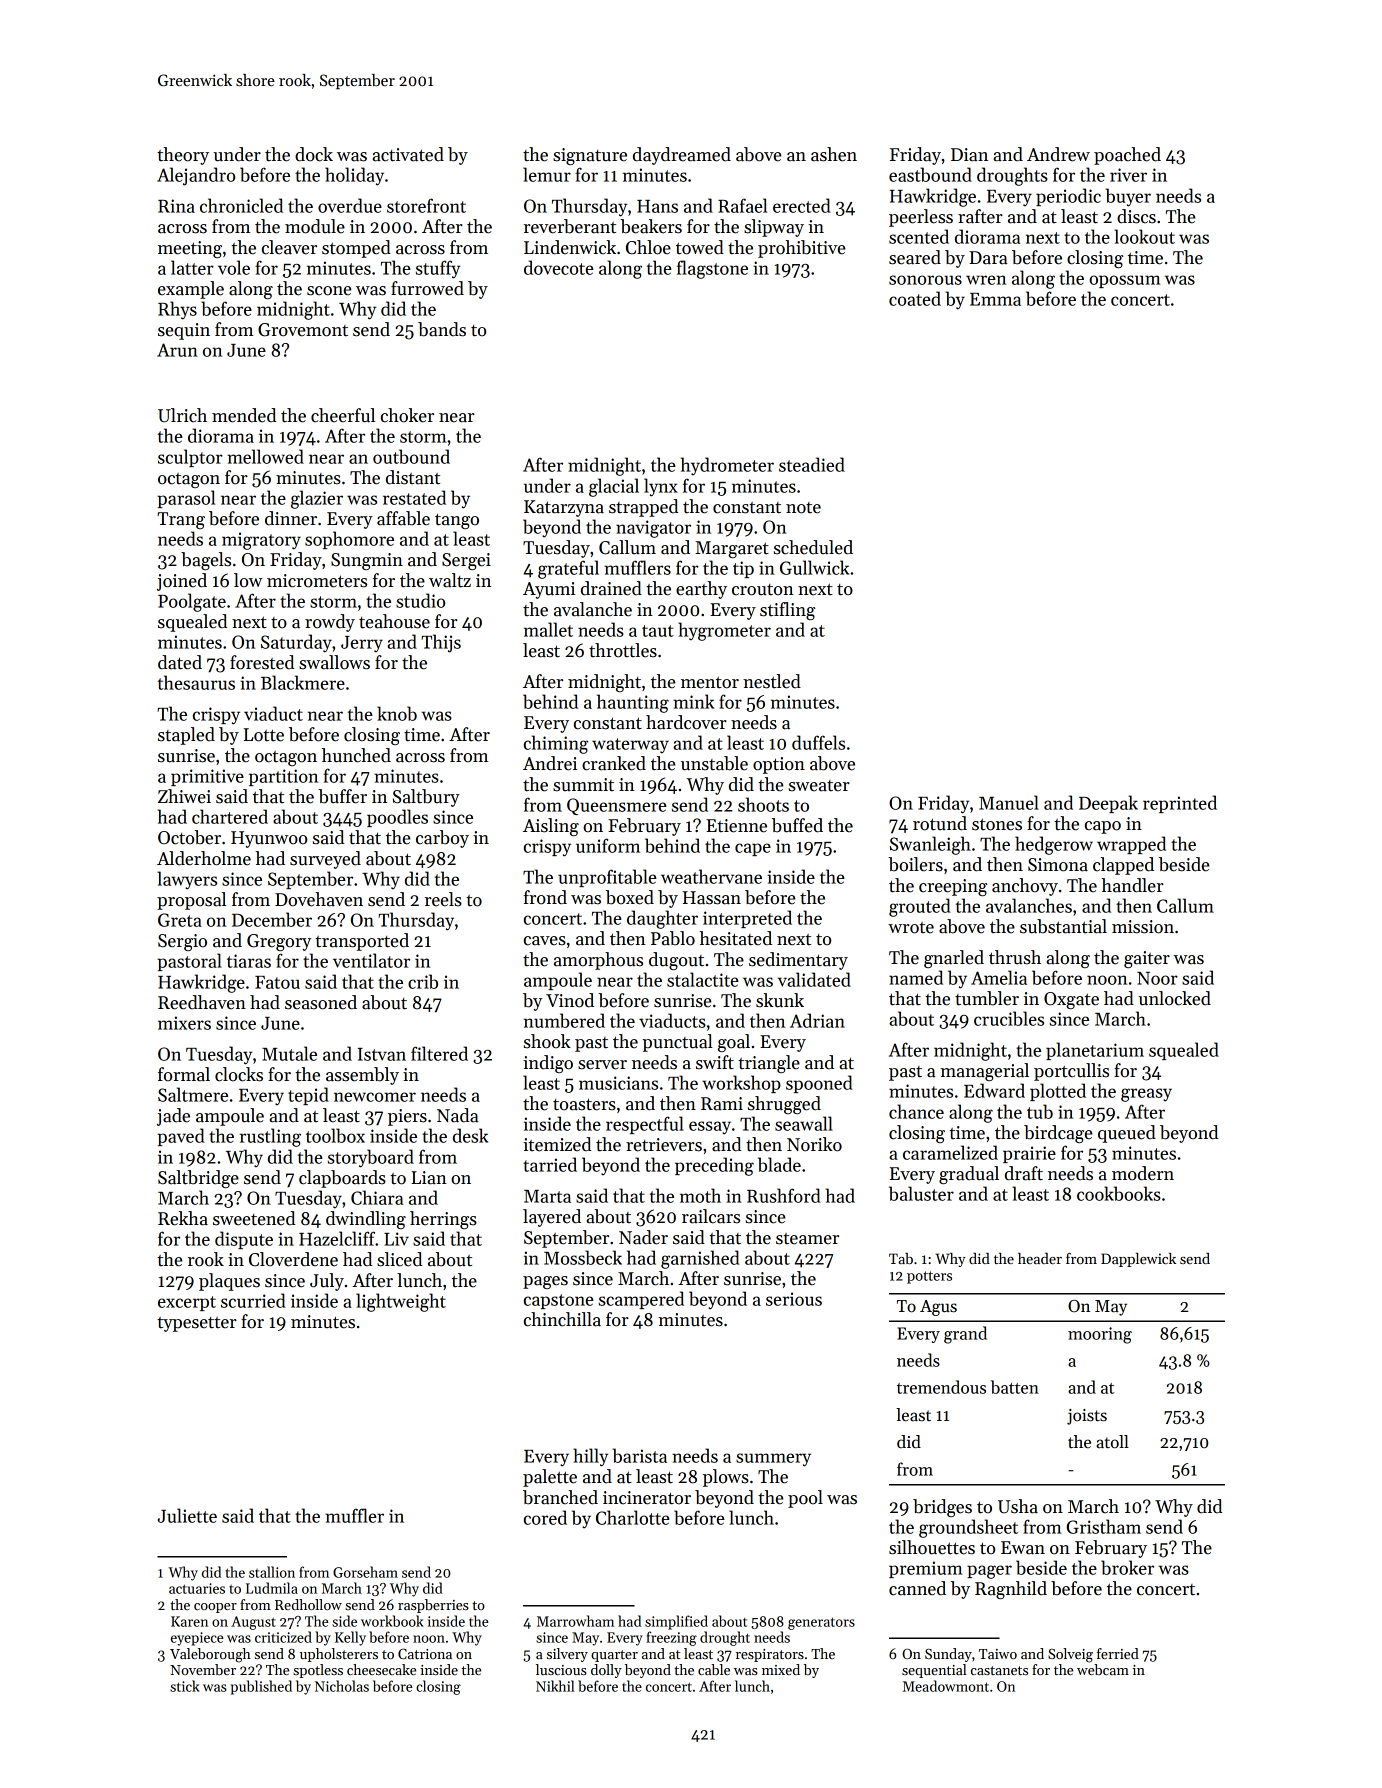 The image size is (1382, 1788). What do you see at coordinates (1174, 998) in the screenshot?
I see `unlocked` at bounding box center [1174, 998].
